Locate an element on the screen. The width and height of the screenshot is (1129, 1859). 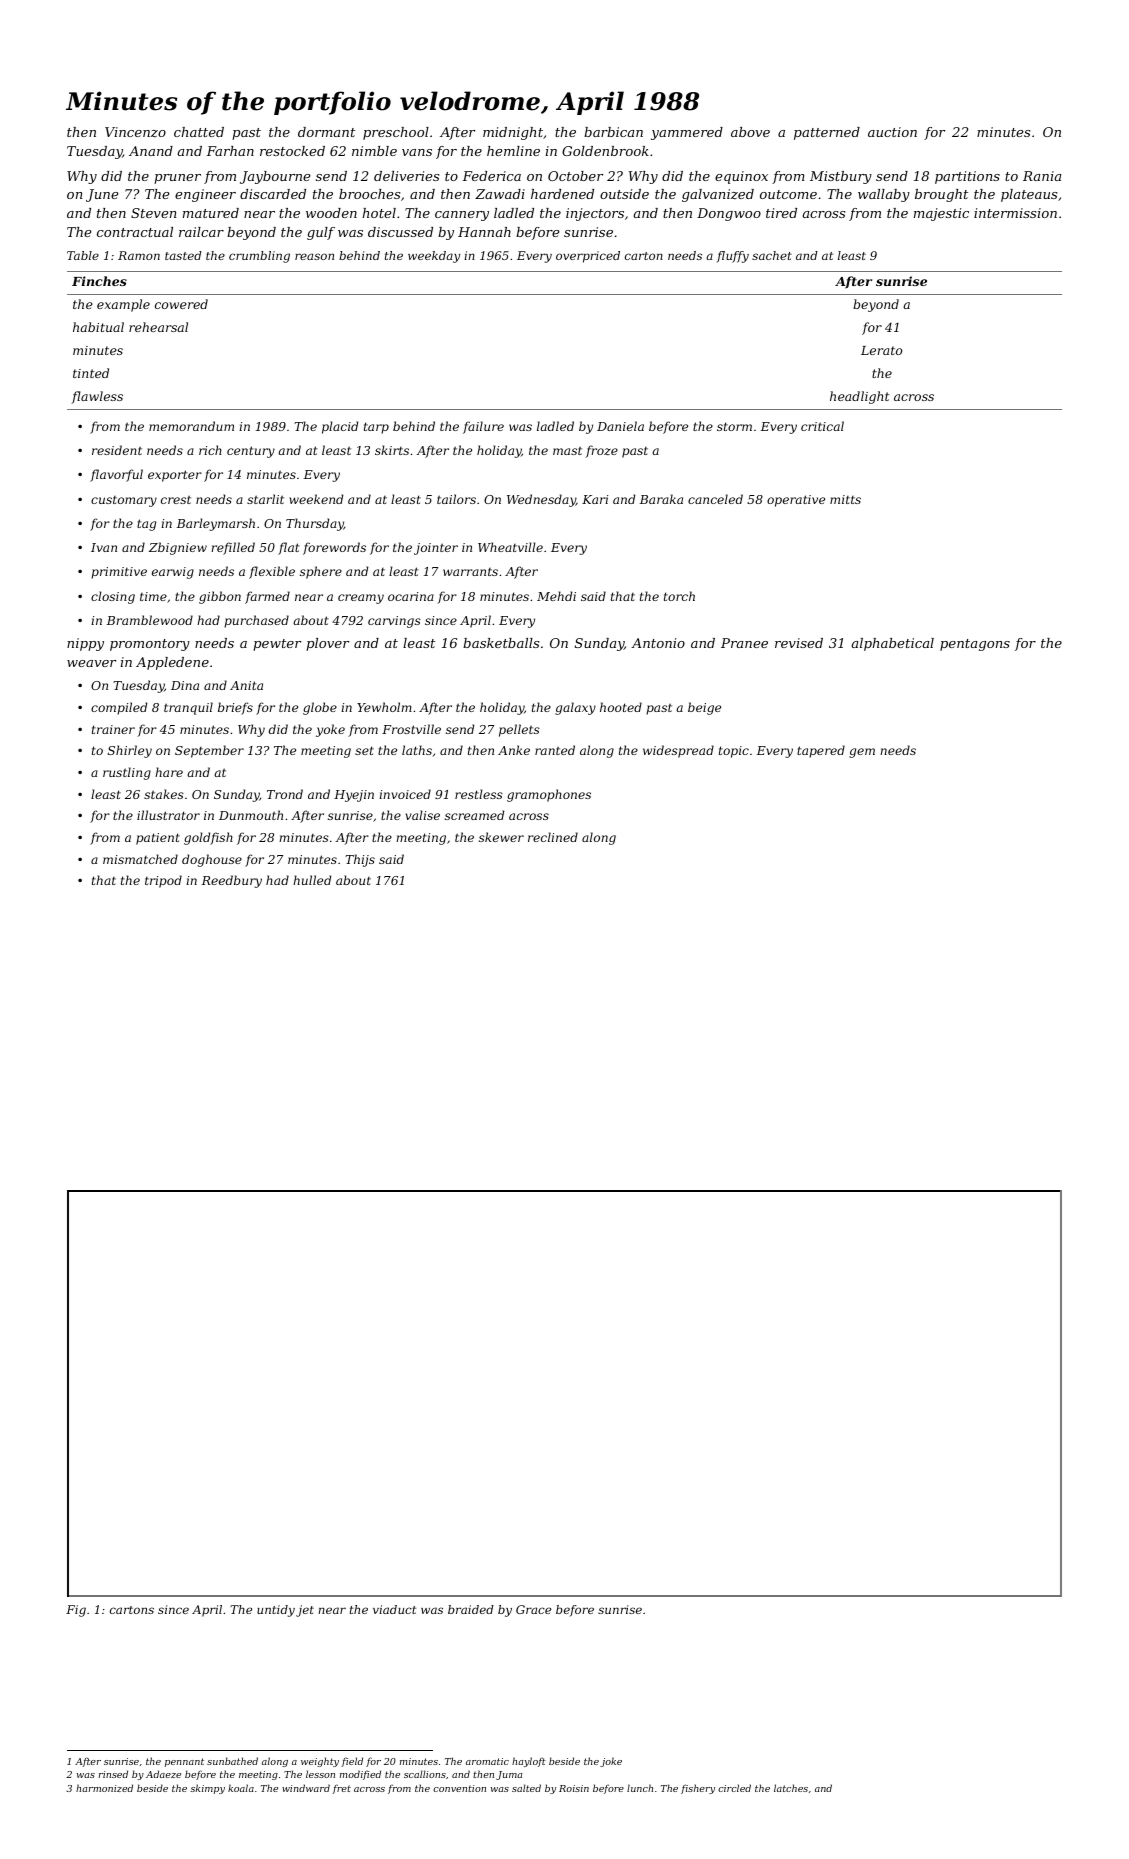
Table is located at coordinates (83, 255).
